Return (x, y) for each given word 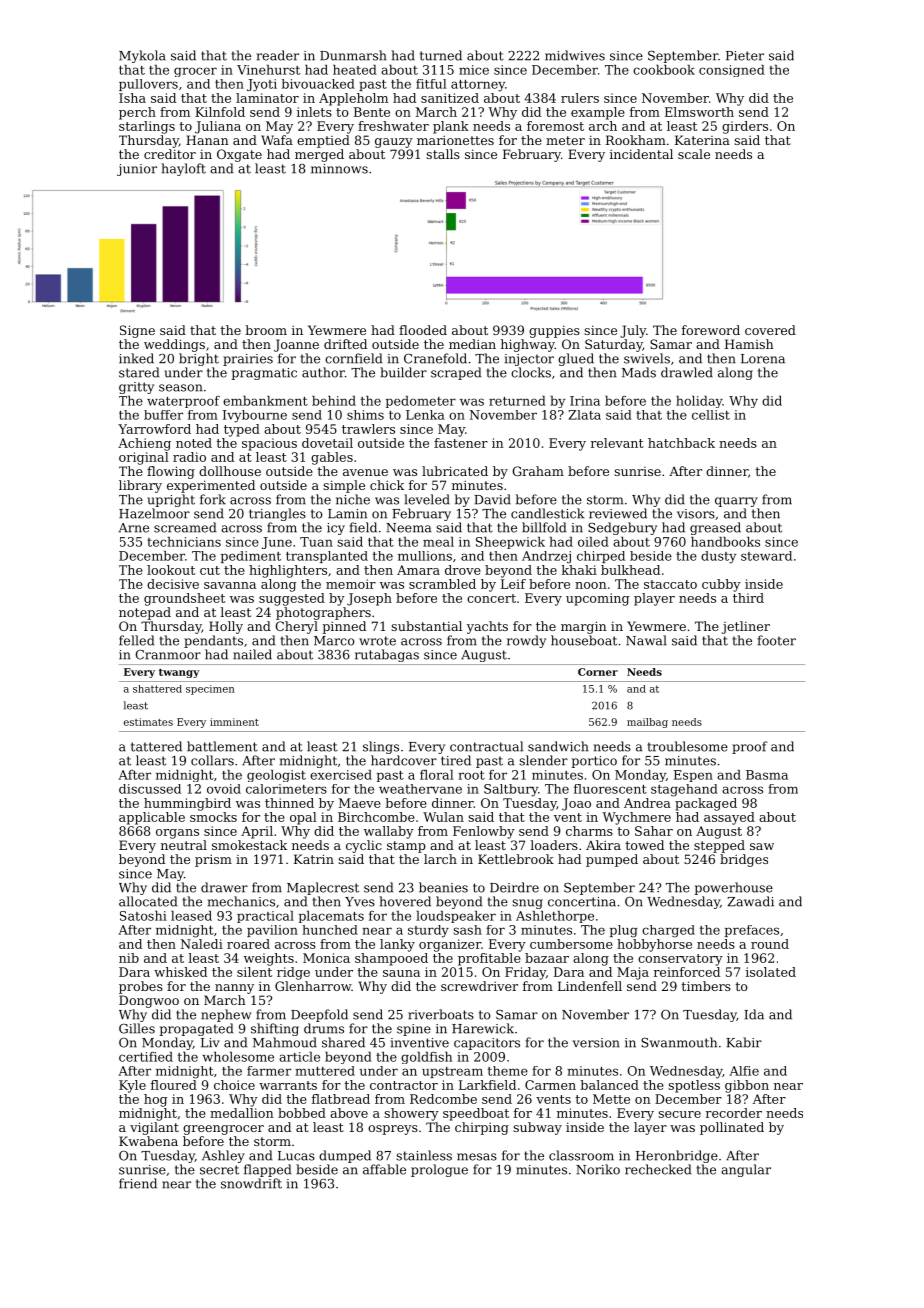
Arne (134, 528)
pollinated (732, 1128)
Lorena (763, 359)
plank (451, 127)
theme (508, 1071)
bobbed (302, 1113)
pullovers (148, 85)
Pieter (745, 56)
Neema (408, 528)
